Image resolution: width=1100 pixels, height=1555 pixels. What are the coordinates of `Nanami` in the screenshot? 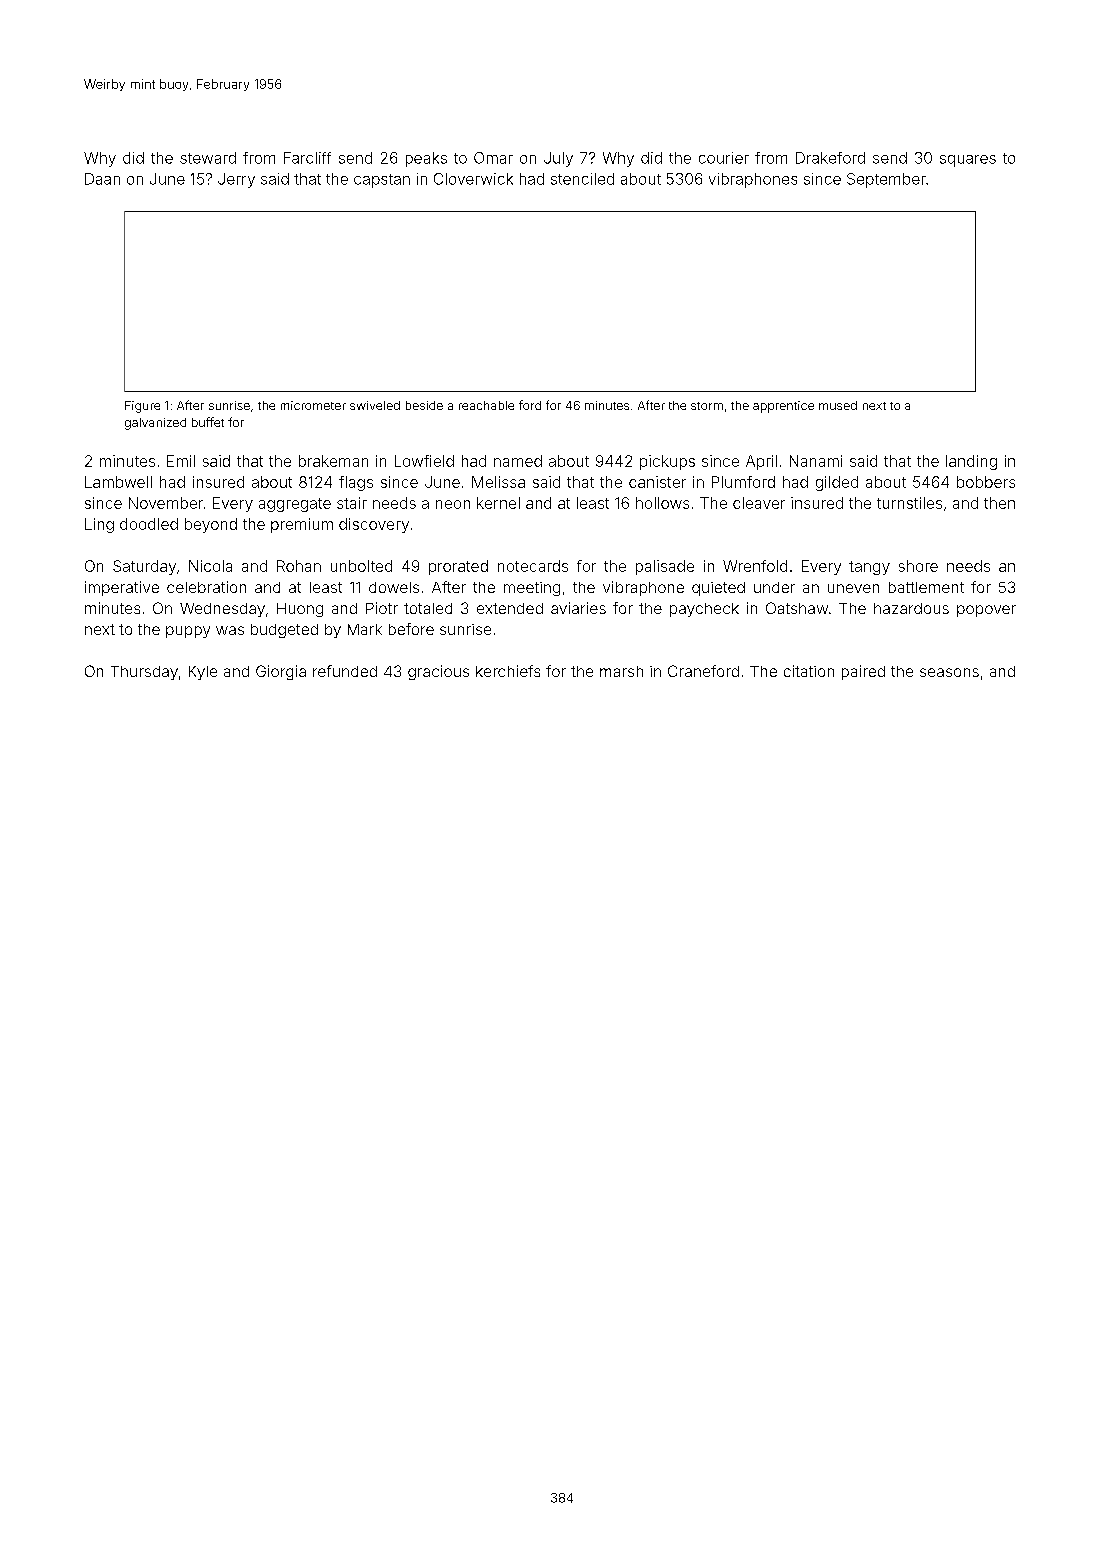 It's located at (816, 461).
